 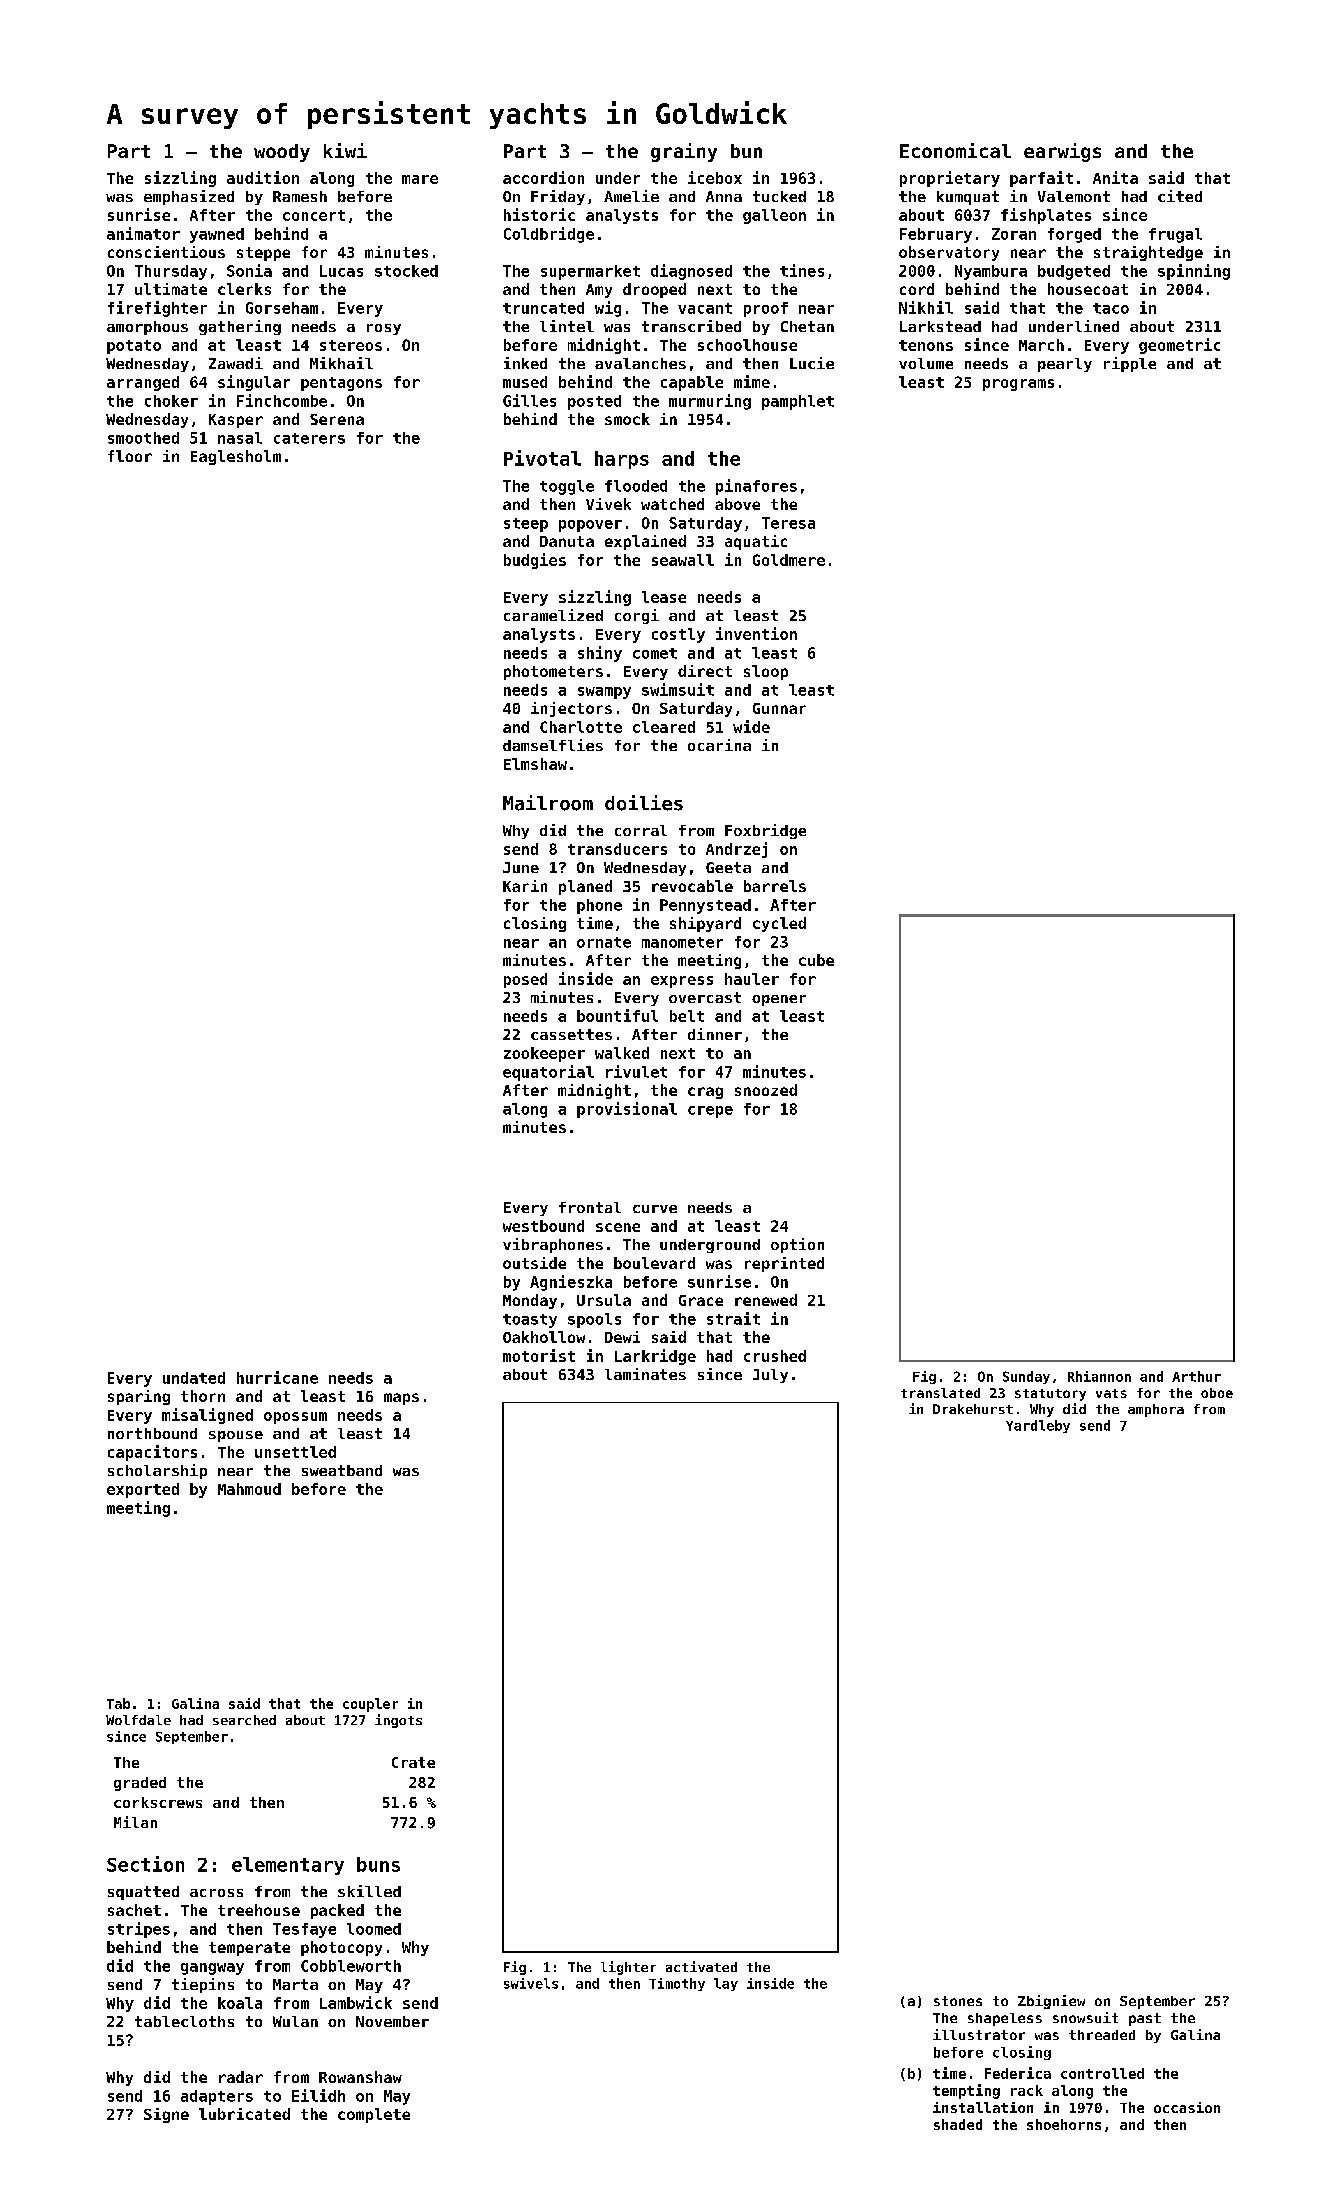 I want to click on mare, so click(x=420, y=179).
